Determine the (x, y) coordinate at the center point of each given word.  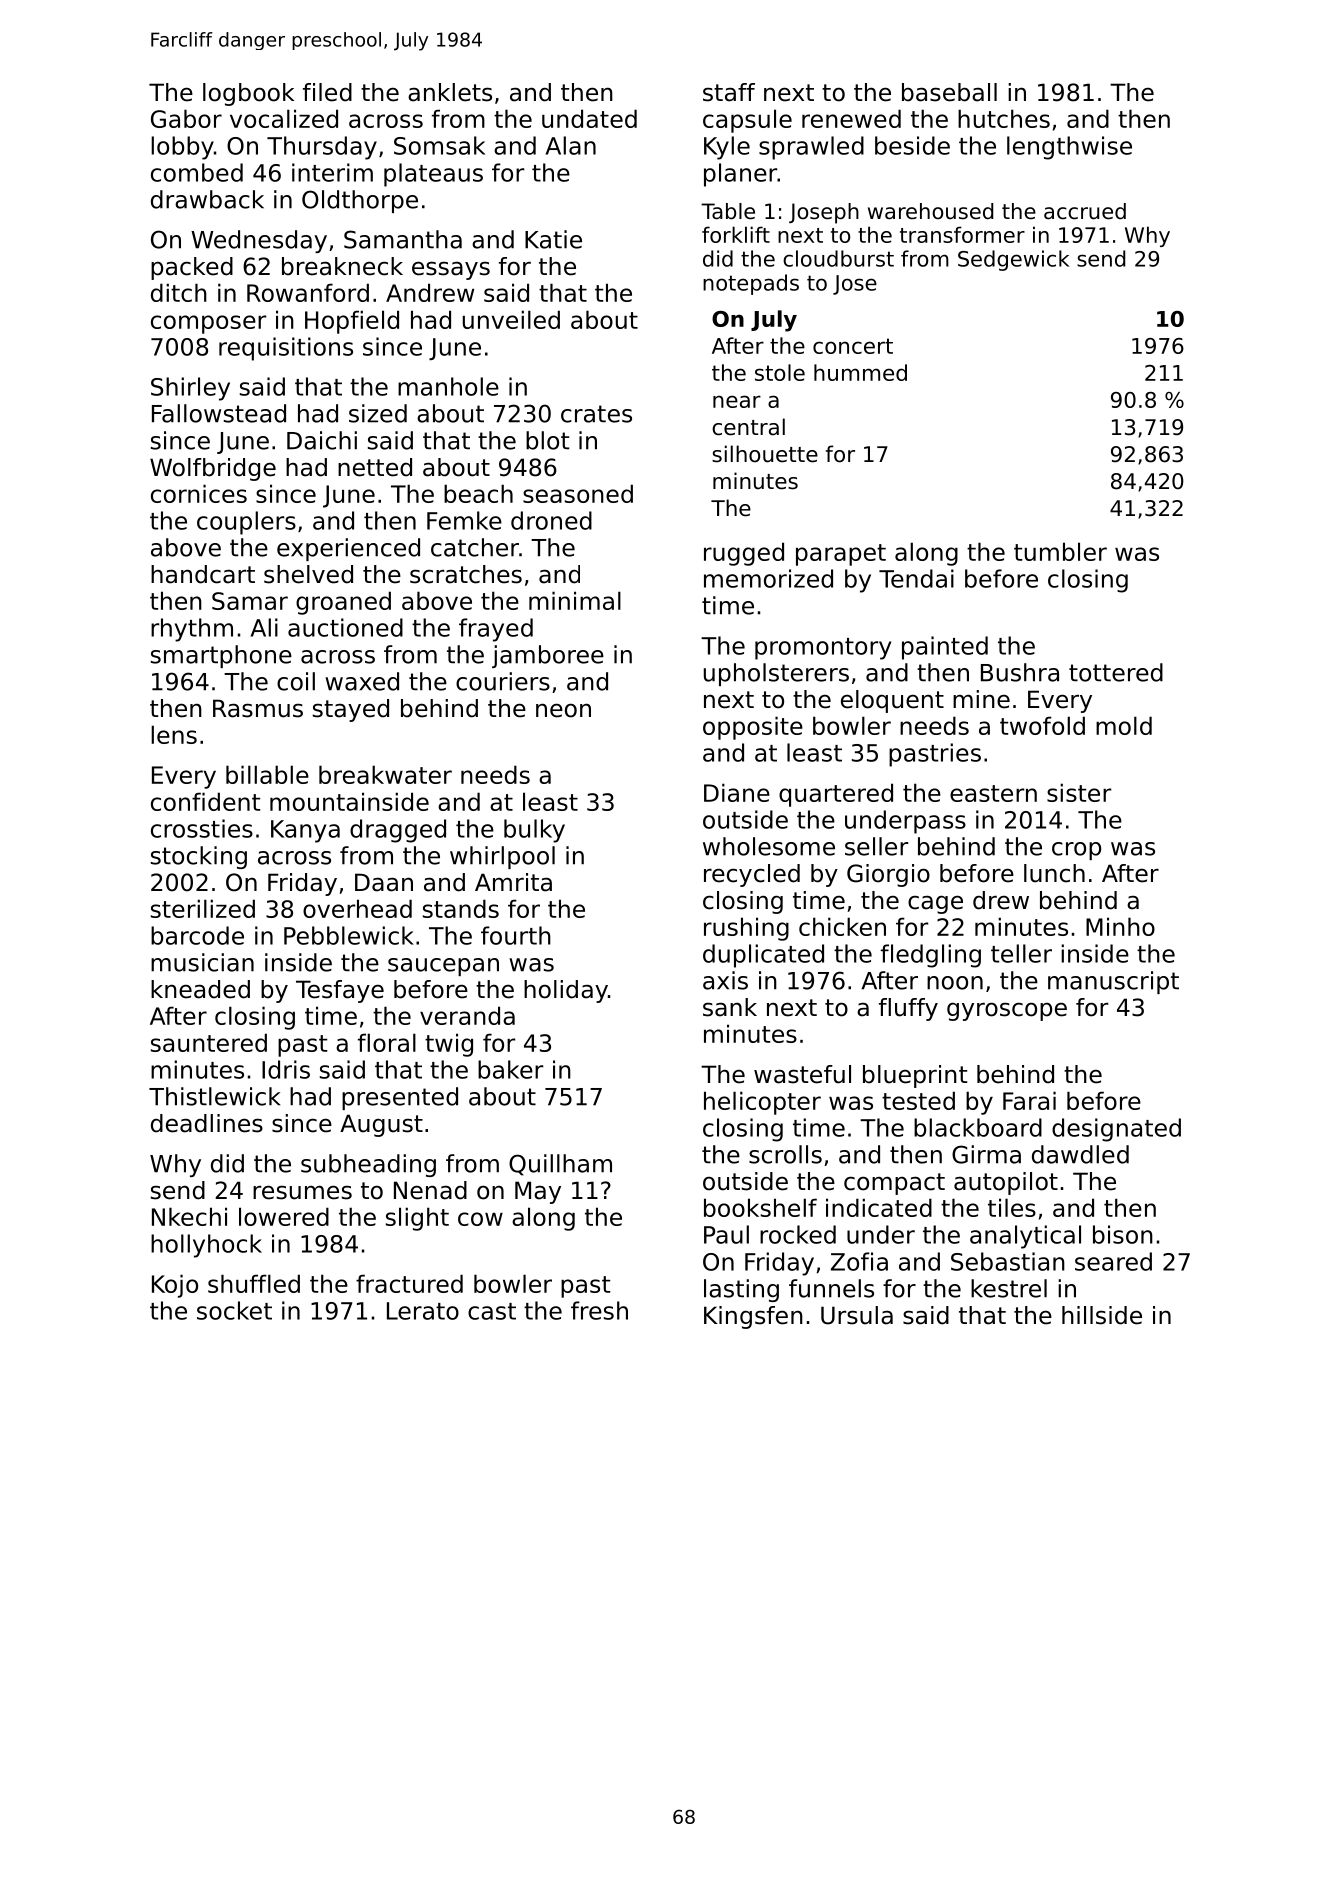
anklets (450, 92)
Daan (384, 882)
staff (729, 92)
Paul (726, 1234)
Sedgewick (1013, 260)
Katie (553, 239)
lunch (1054, 873)
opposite (753, 728)
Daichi (322, 440)
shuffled (254, 1283)
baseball (949, 92)
